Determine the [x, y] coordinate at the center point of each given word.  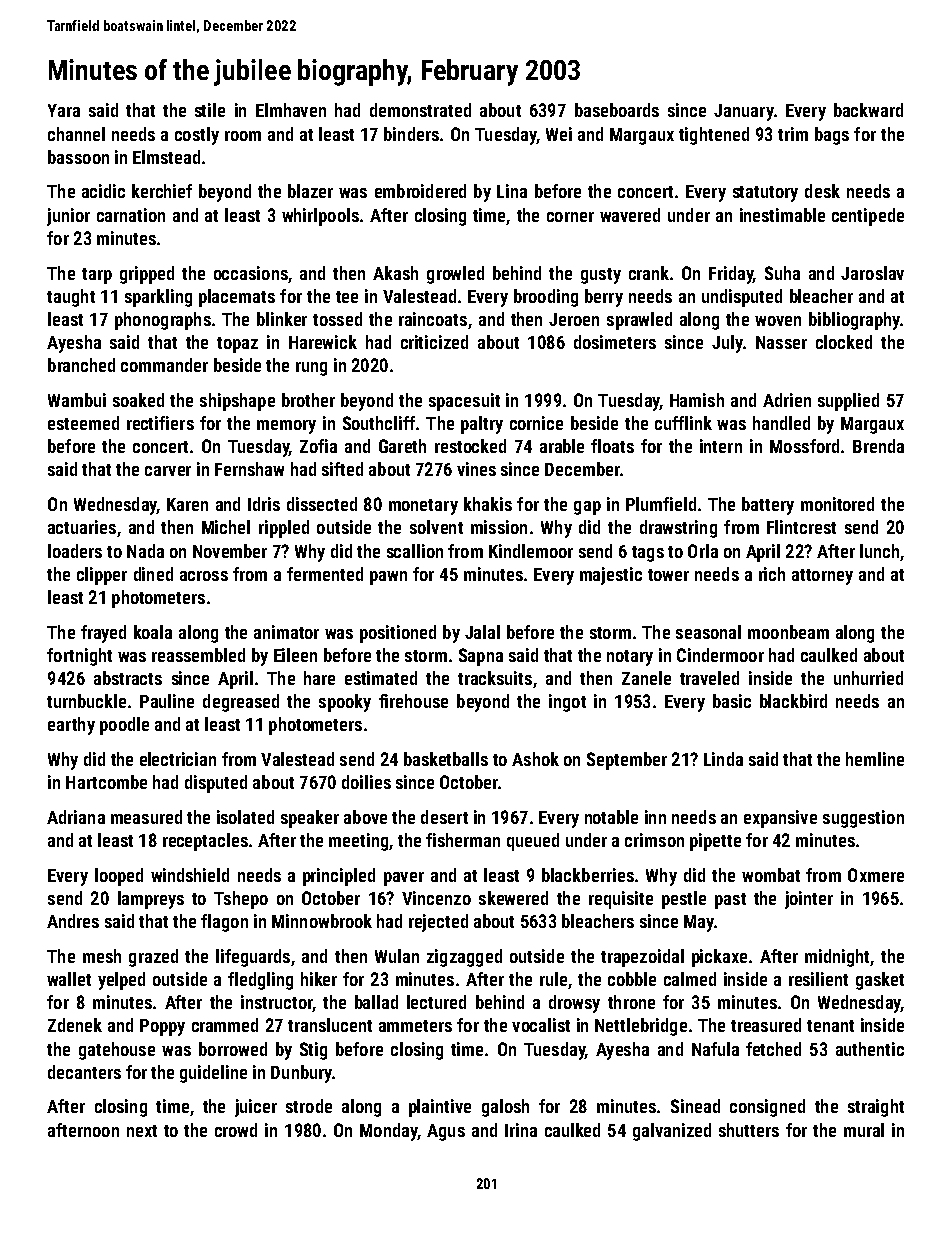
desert [444, 817]
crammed [225, 1025]
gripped [147, 275]
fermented [325, 574]
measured [146, 817]
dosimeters [615, 342]
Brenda [878, 446]
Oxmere [876, 875]
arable [562, 446]
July [727, 344]
